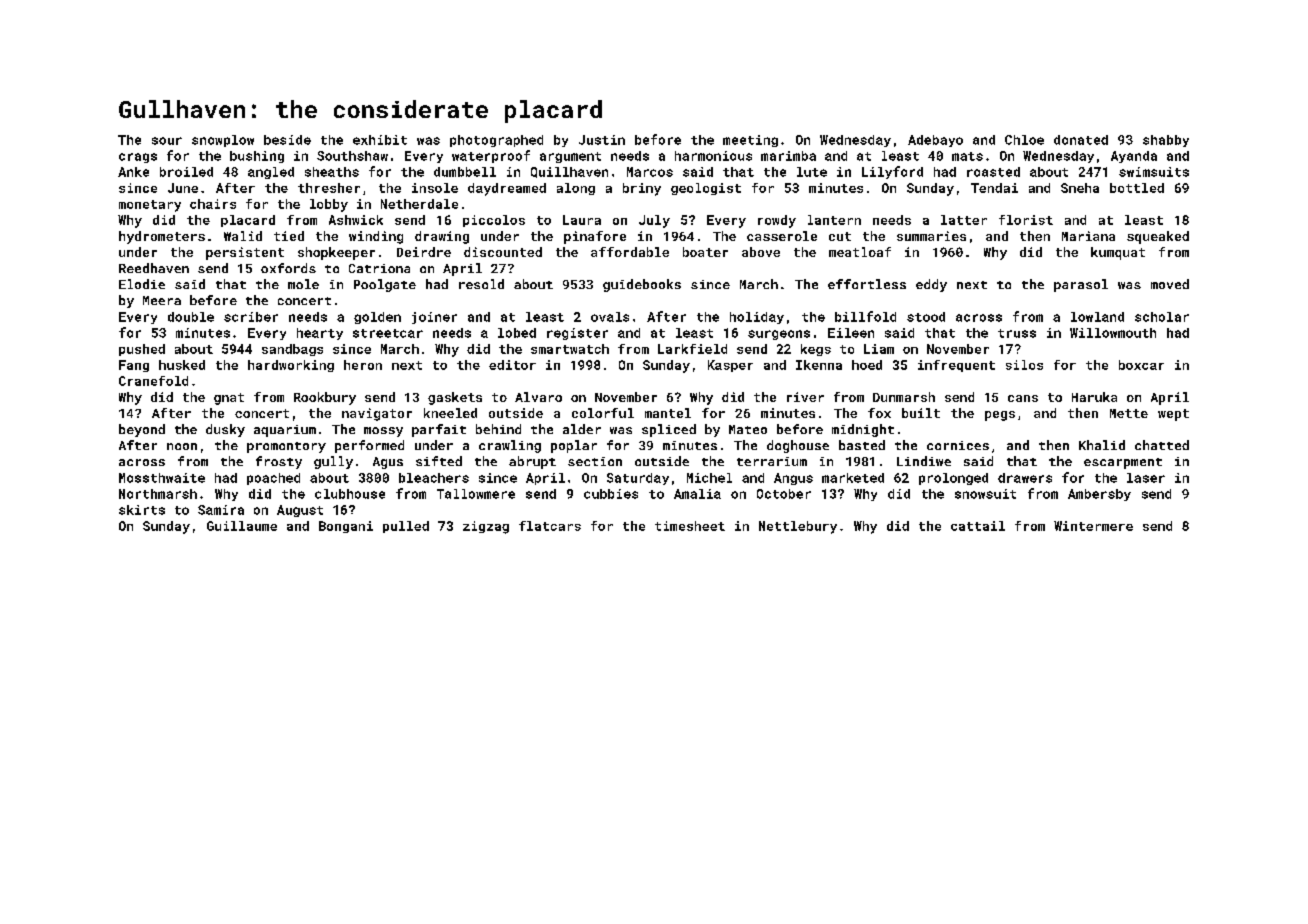  I want to click on Northmarsh, so click(158, 494).
